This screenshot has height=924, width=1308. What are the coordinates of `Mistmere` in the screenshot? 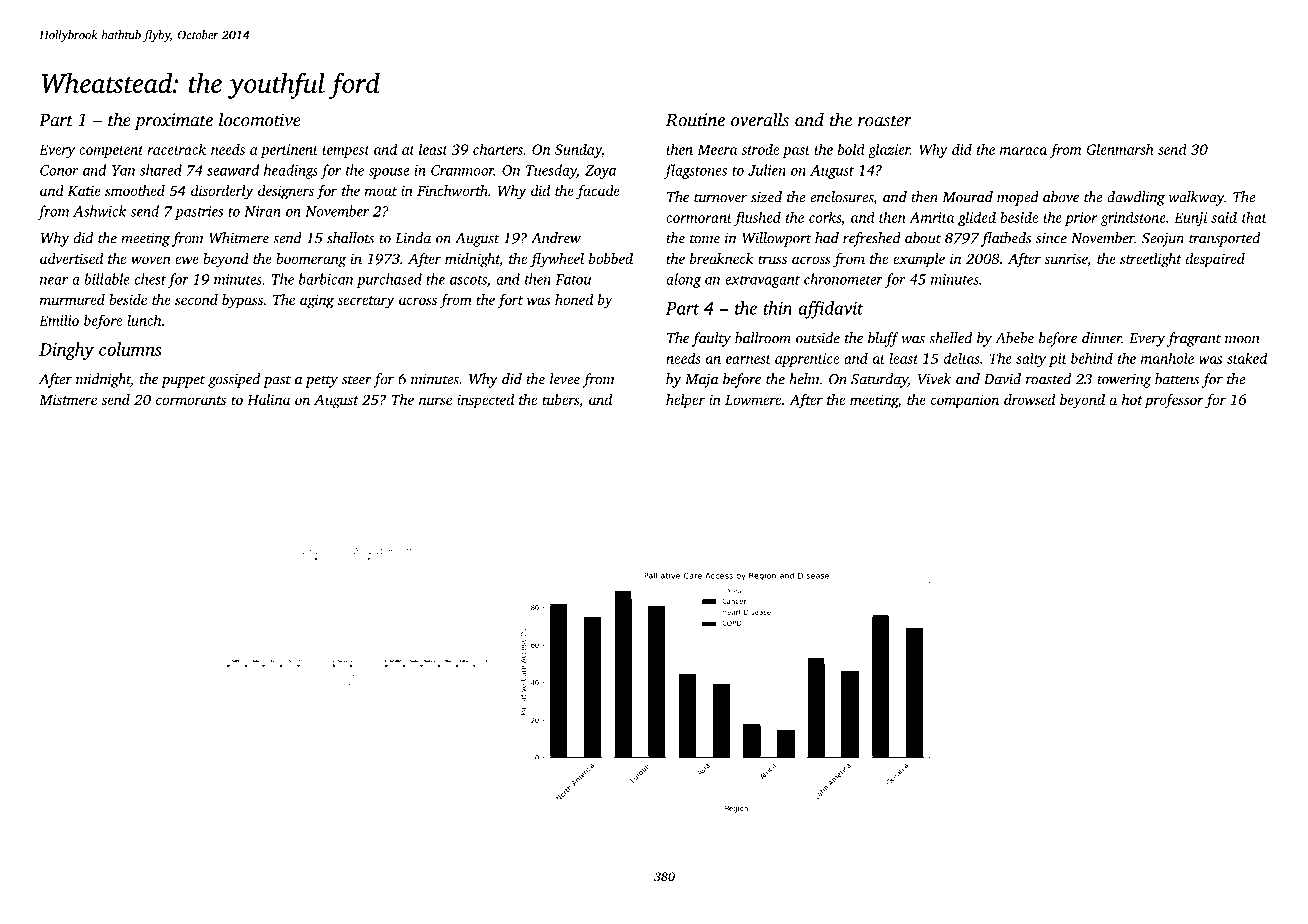 It's located at (68, 399).
